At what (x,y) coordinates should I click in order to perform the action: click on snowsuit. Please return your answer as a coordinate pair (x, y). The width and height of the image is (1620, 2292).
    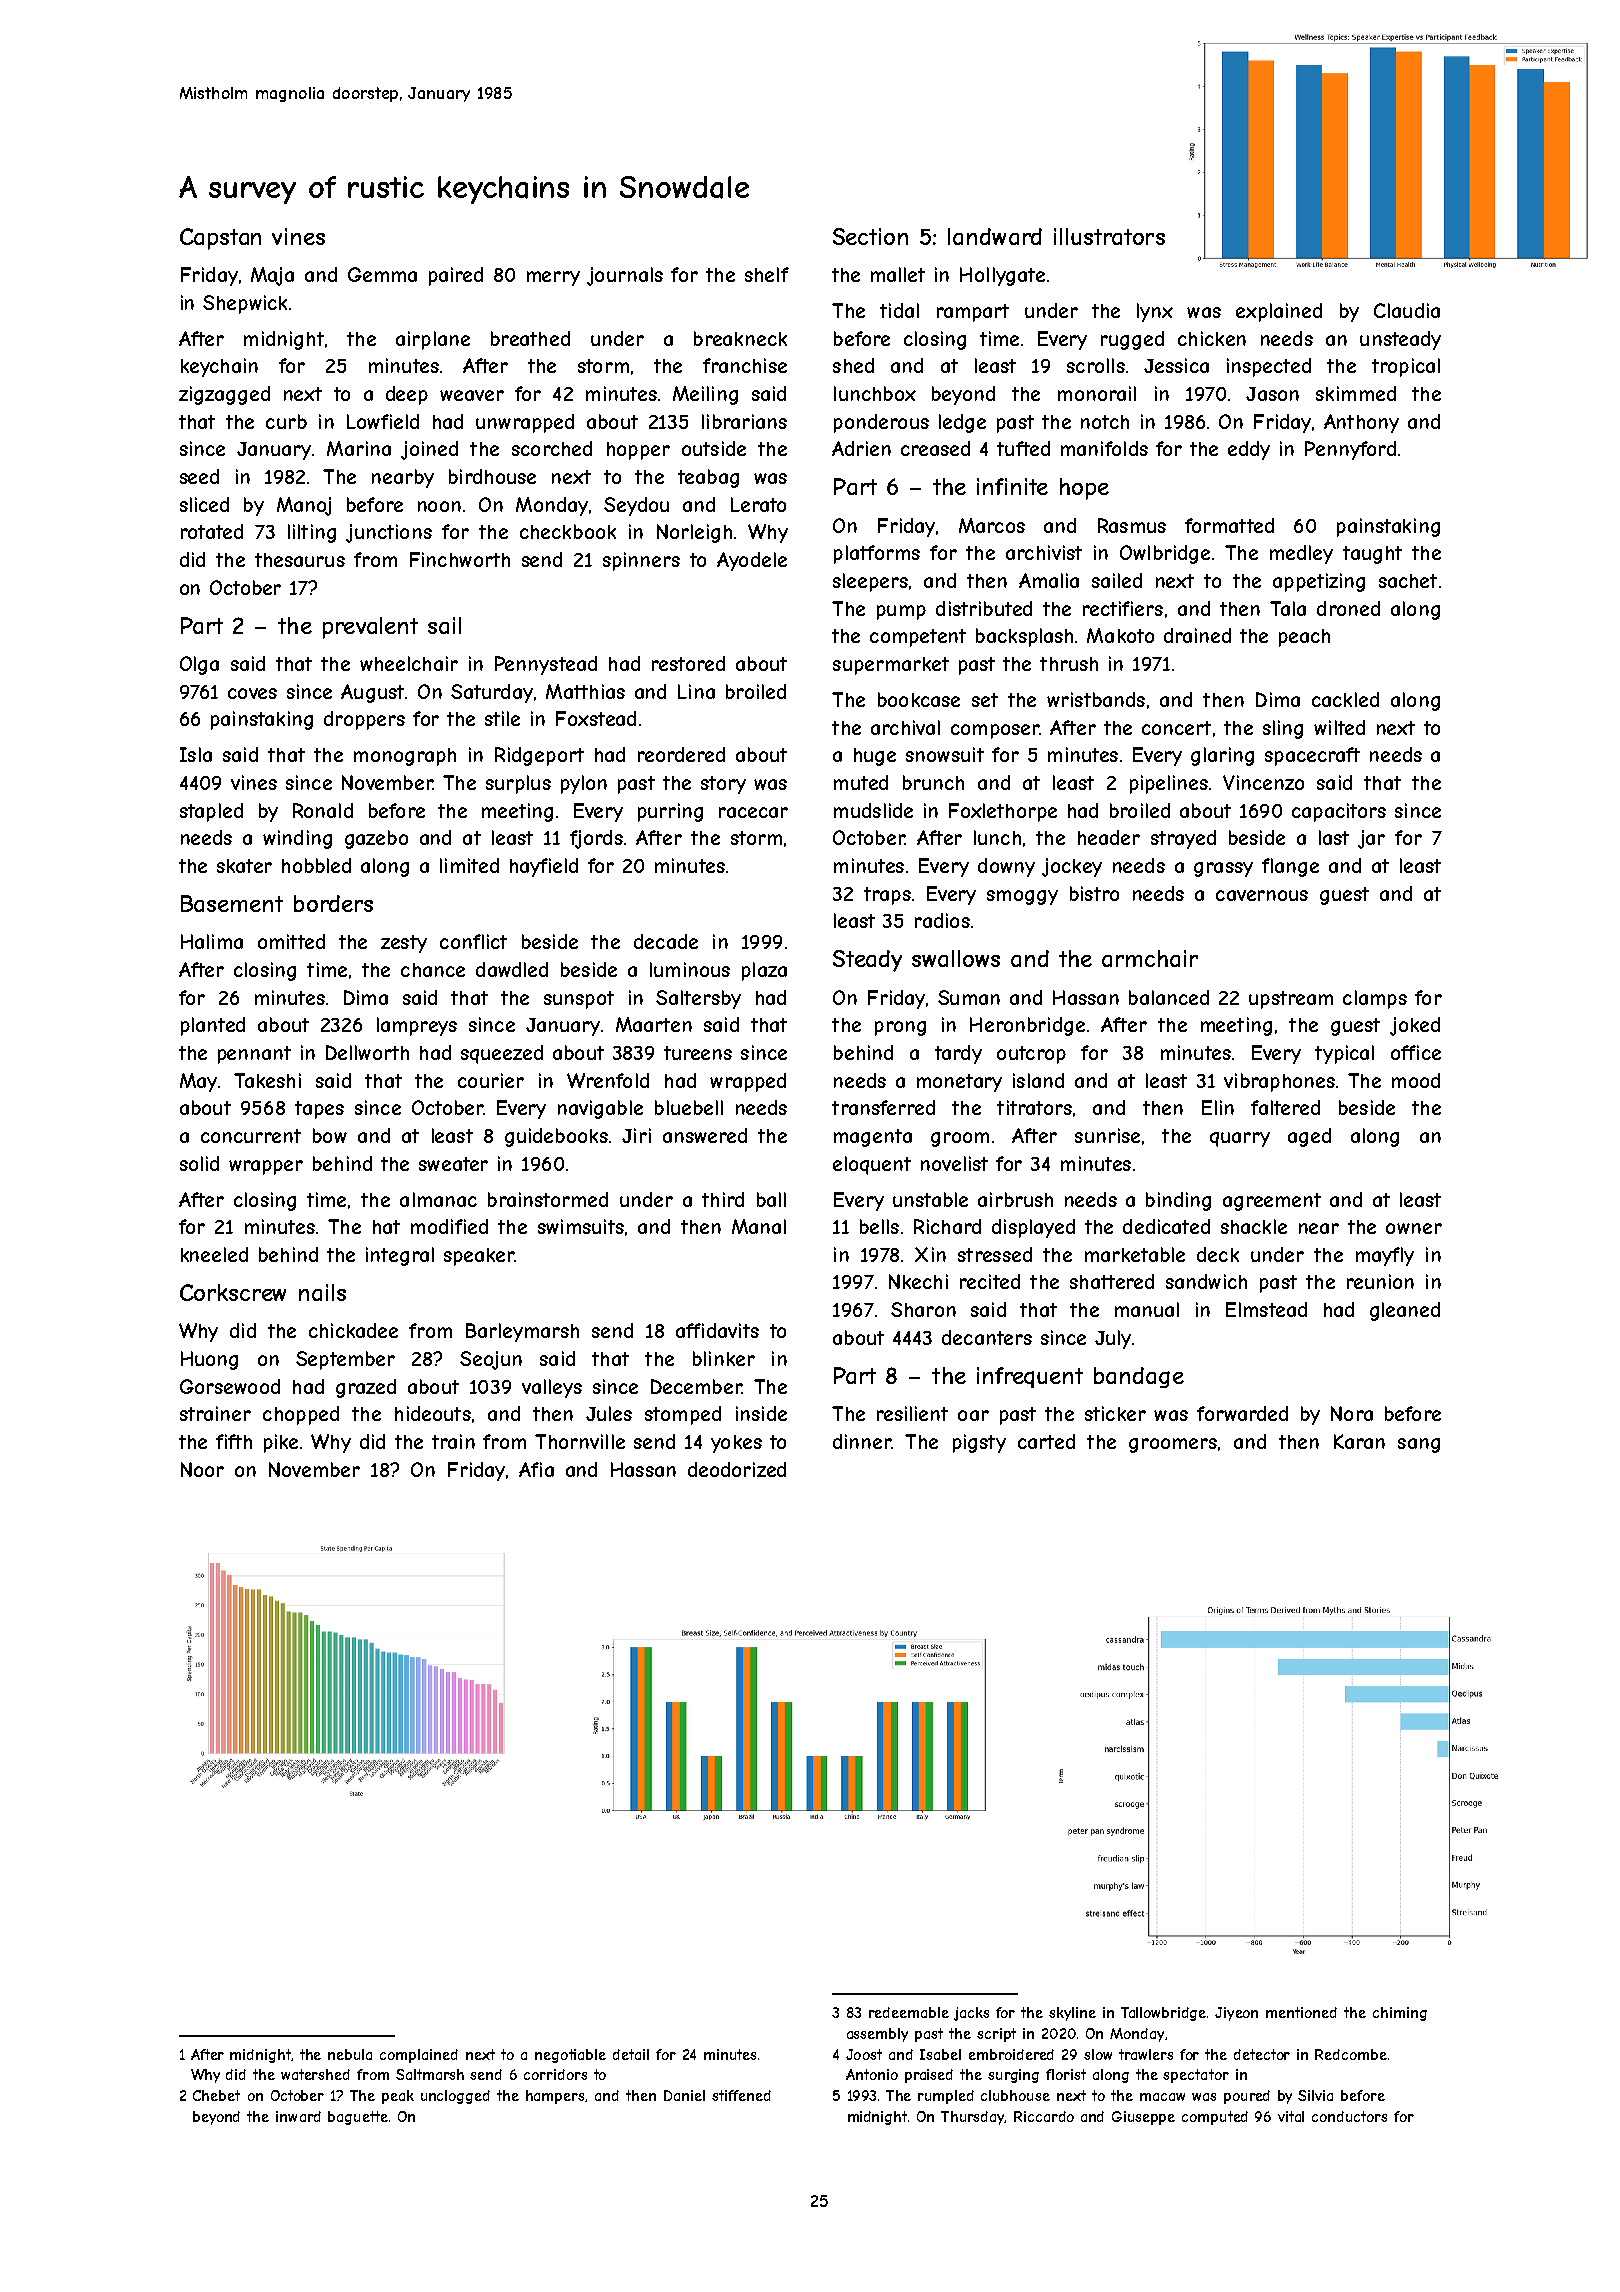
    Looking at the image, I should click on (945, 754).
